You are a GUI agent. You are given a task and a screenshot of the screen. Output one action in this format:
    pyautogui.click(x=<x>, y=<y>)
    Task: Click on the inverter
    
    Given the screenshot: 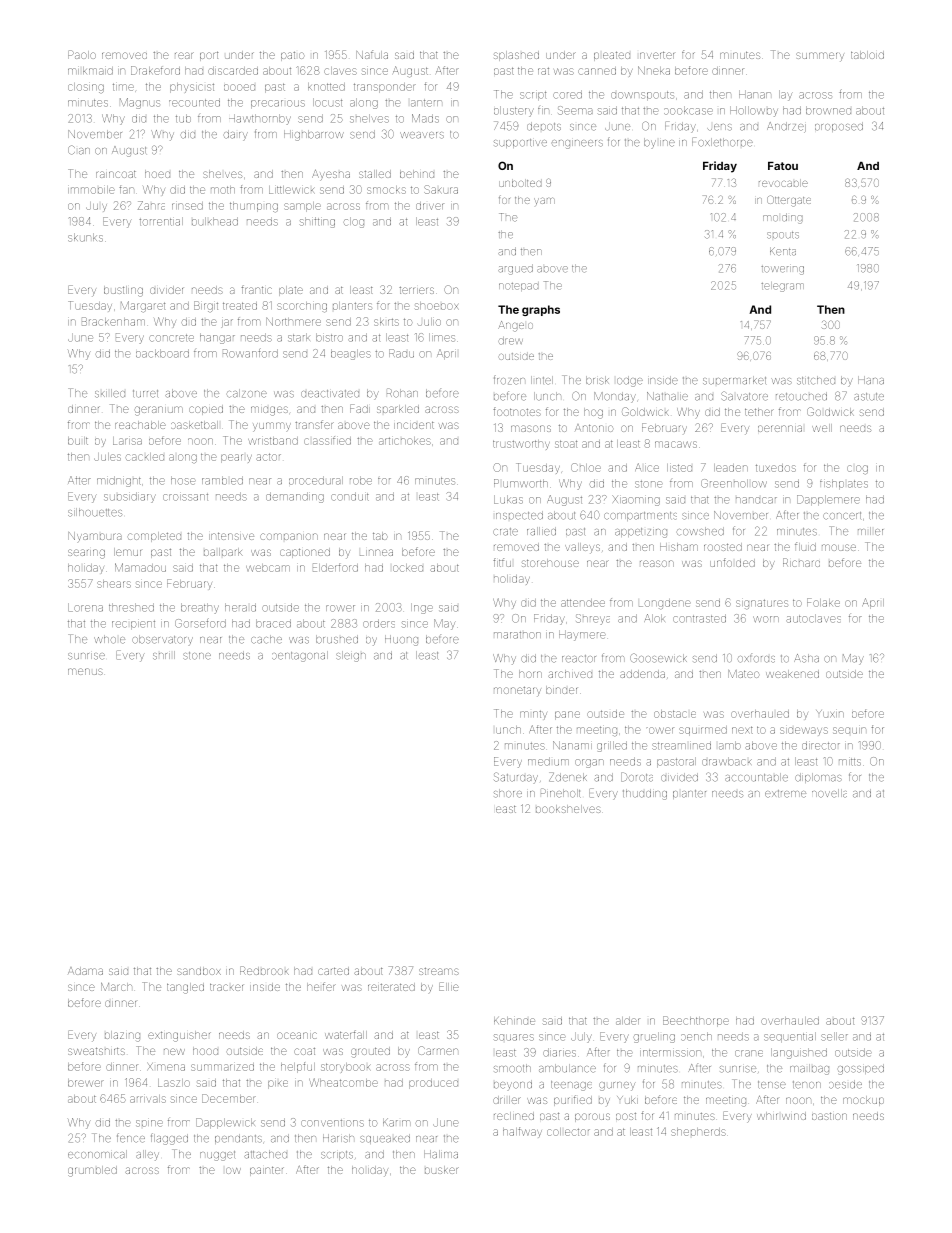 What is the action you would take?
    pyautogui.click(x=657, y=55)
